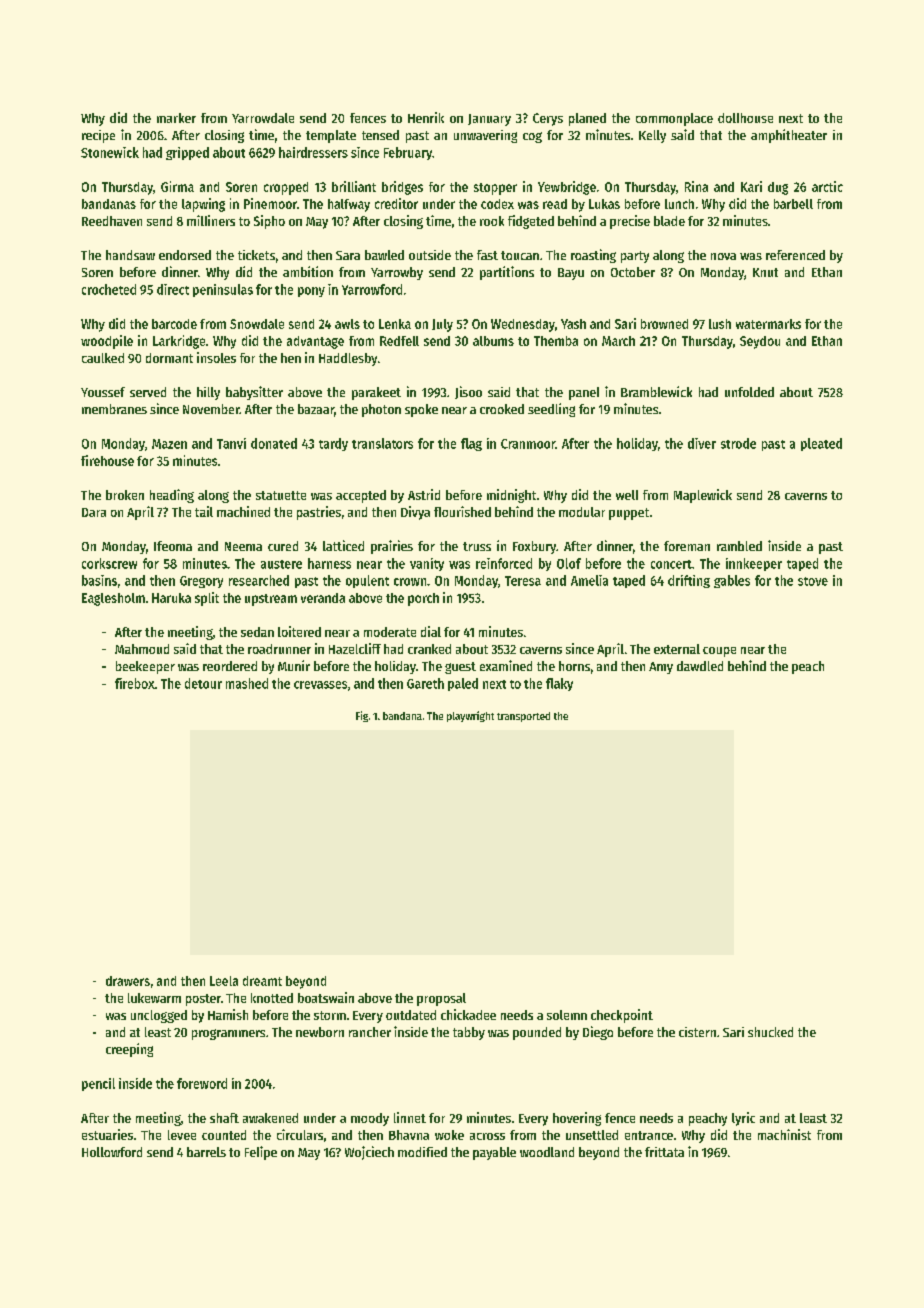 This image has height=1308, width=924. What do you see at coordinates (677, 649) in the image?
I see `external` at bounding box center [677, 649].
